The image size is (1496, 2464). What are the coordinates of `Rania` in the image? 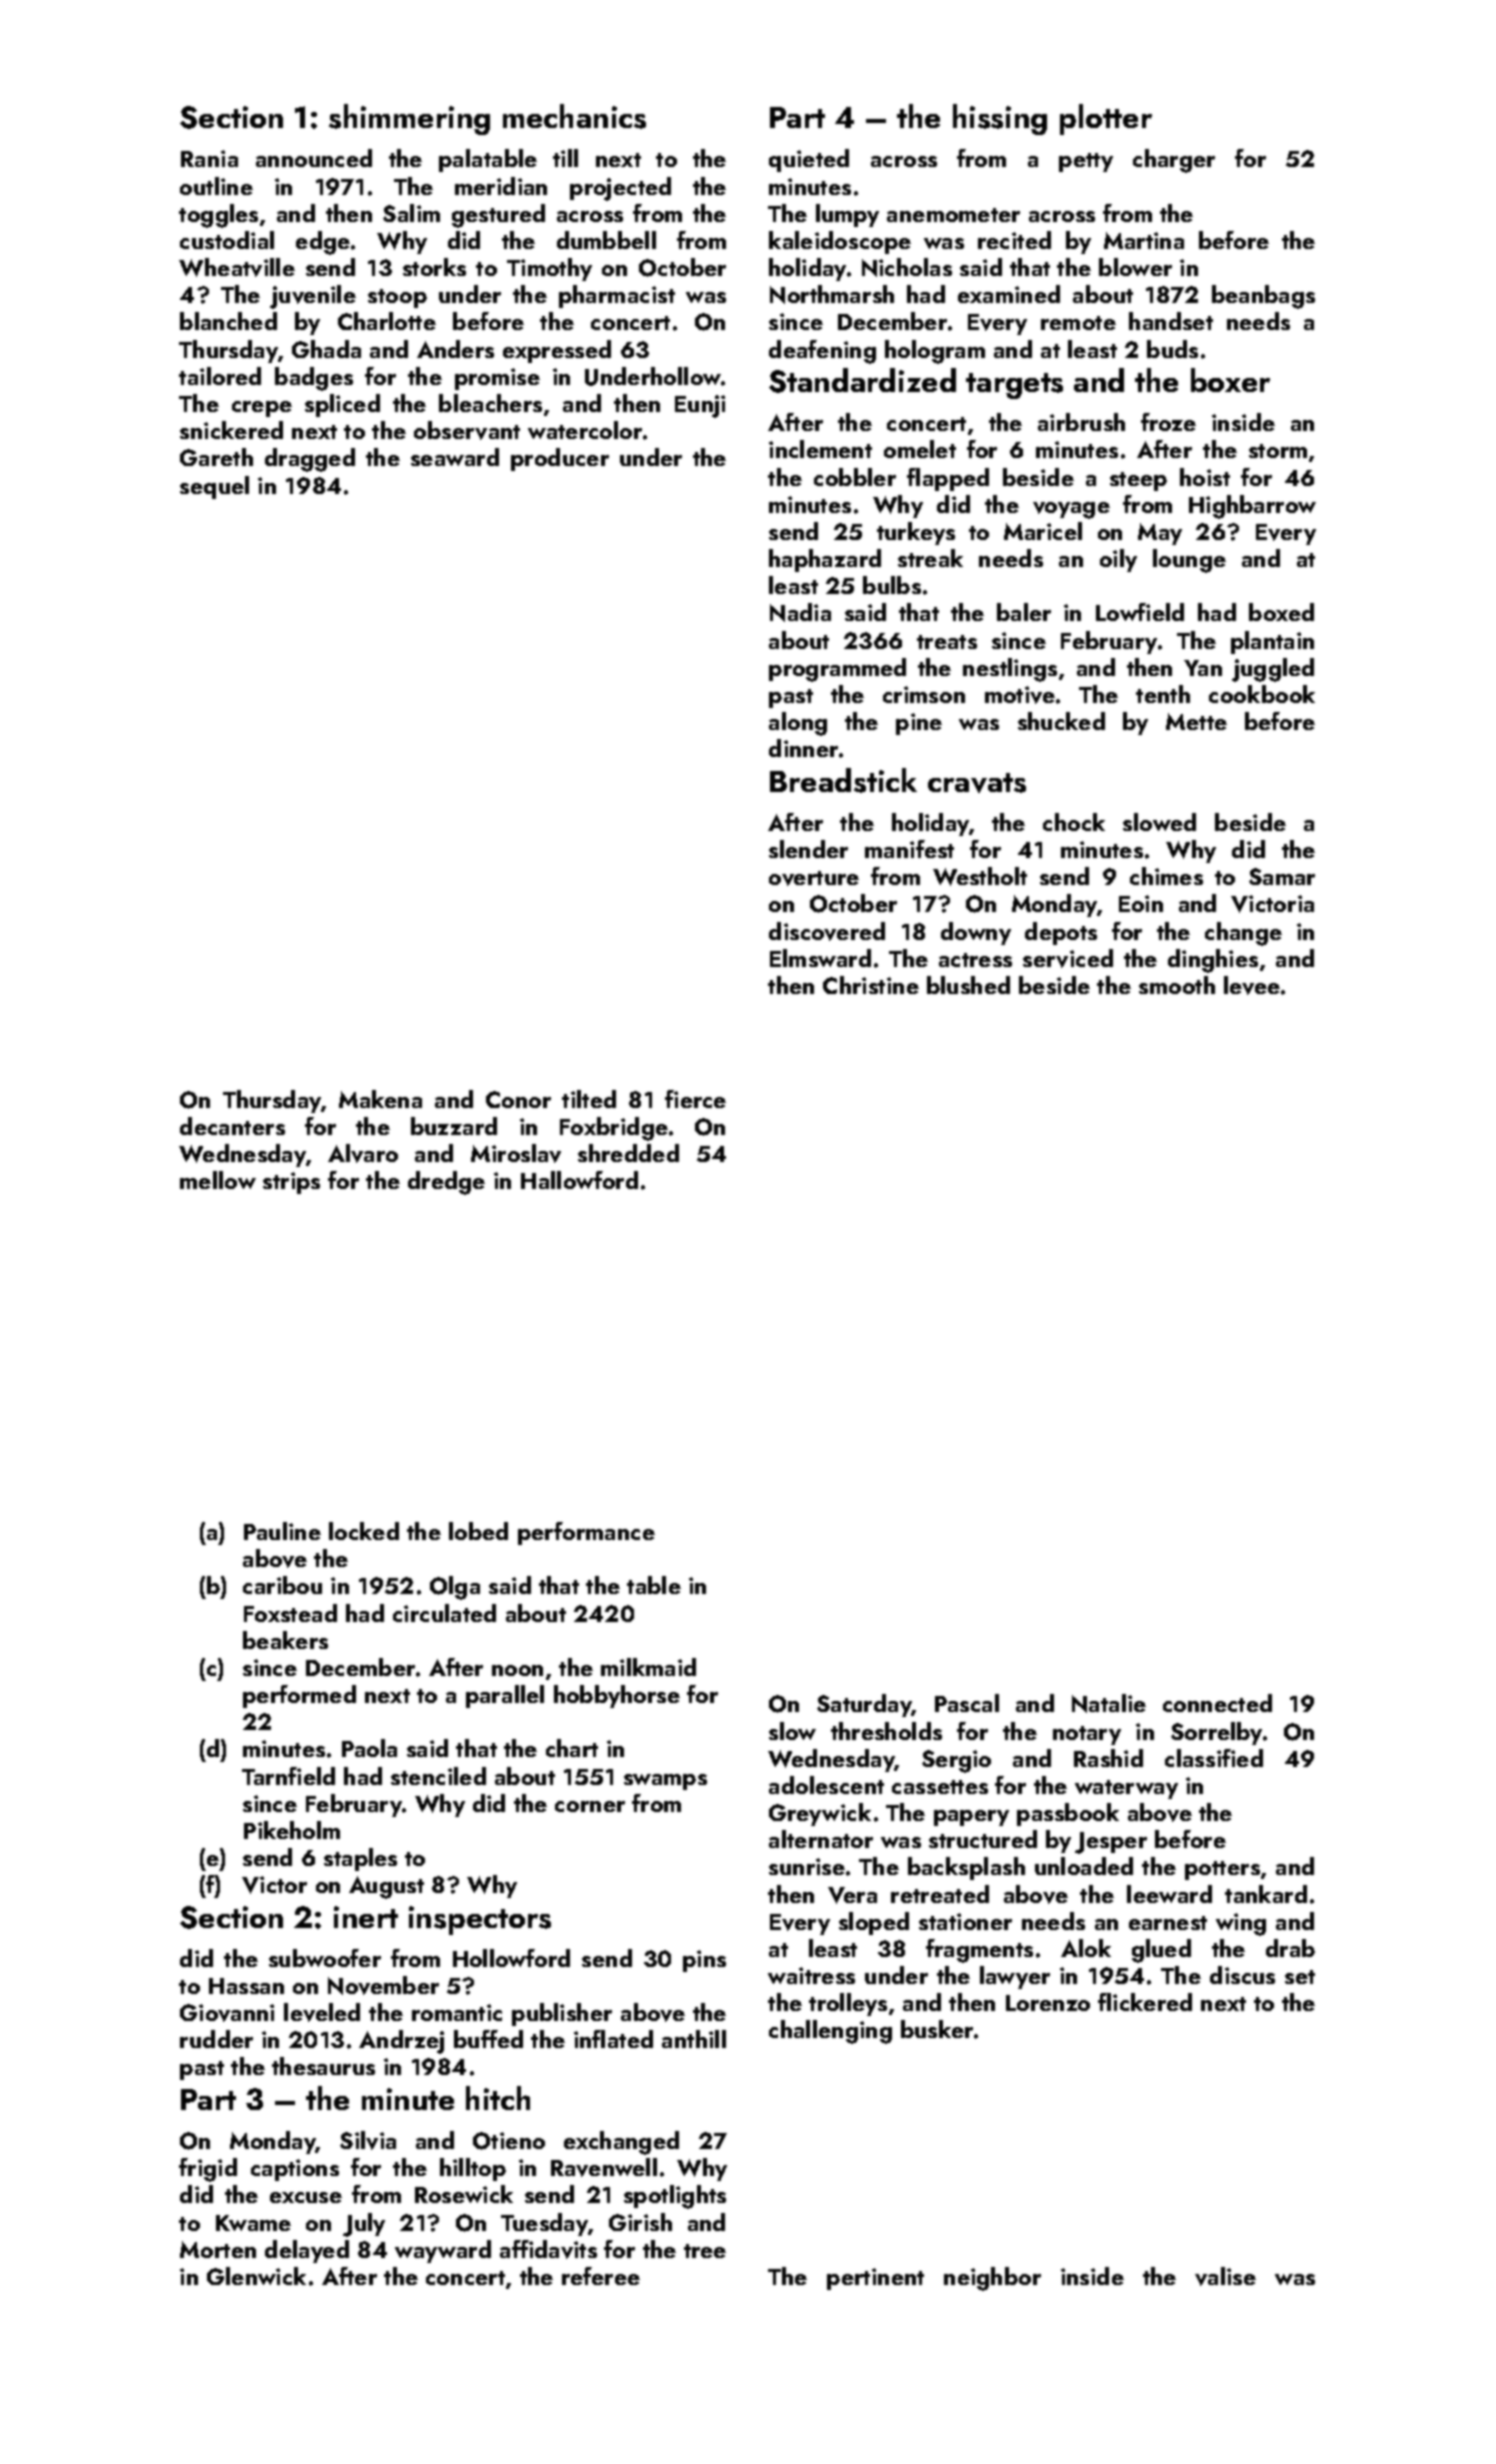 It's located at (209, 158).
